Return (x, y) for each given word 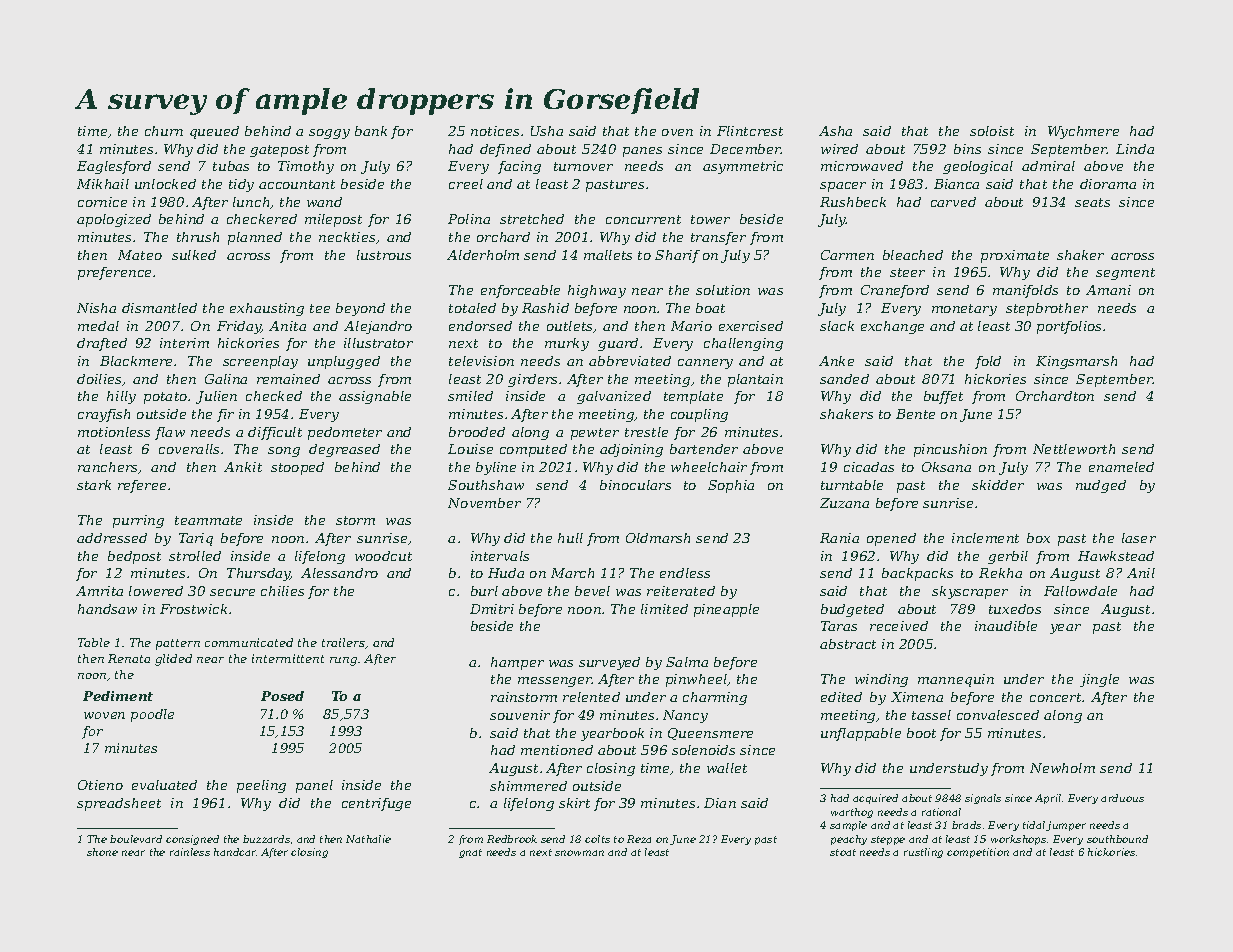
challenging (743, 344)
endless (685, 573)
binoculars (635, 485)
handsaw (107, 609)
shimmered (528, 786)
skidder (998, 485)
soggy (329, 134)
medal (98, 326)
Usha (547, 131)
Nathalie (368, 839)
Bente (915, 414)
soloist (992, 131)
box (1038, 538)
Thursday (259, 574)
